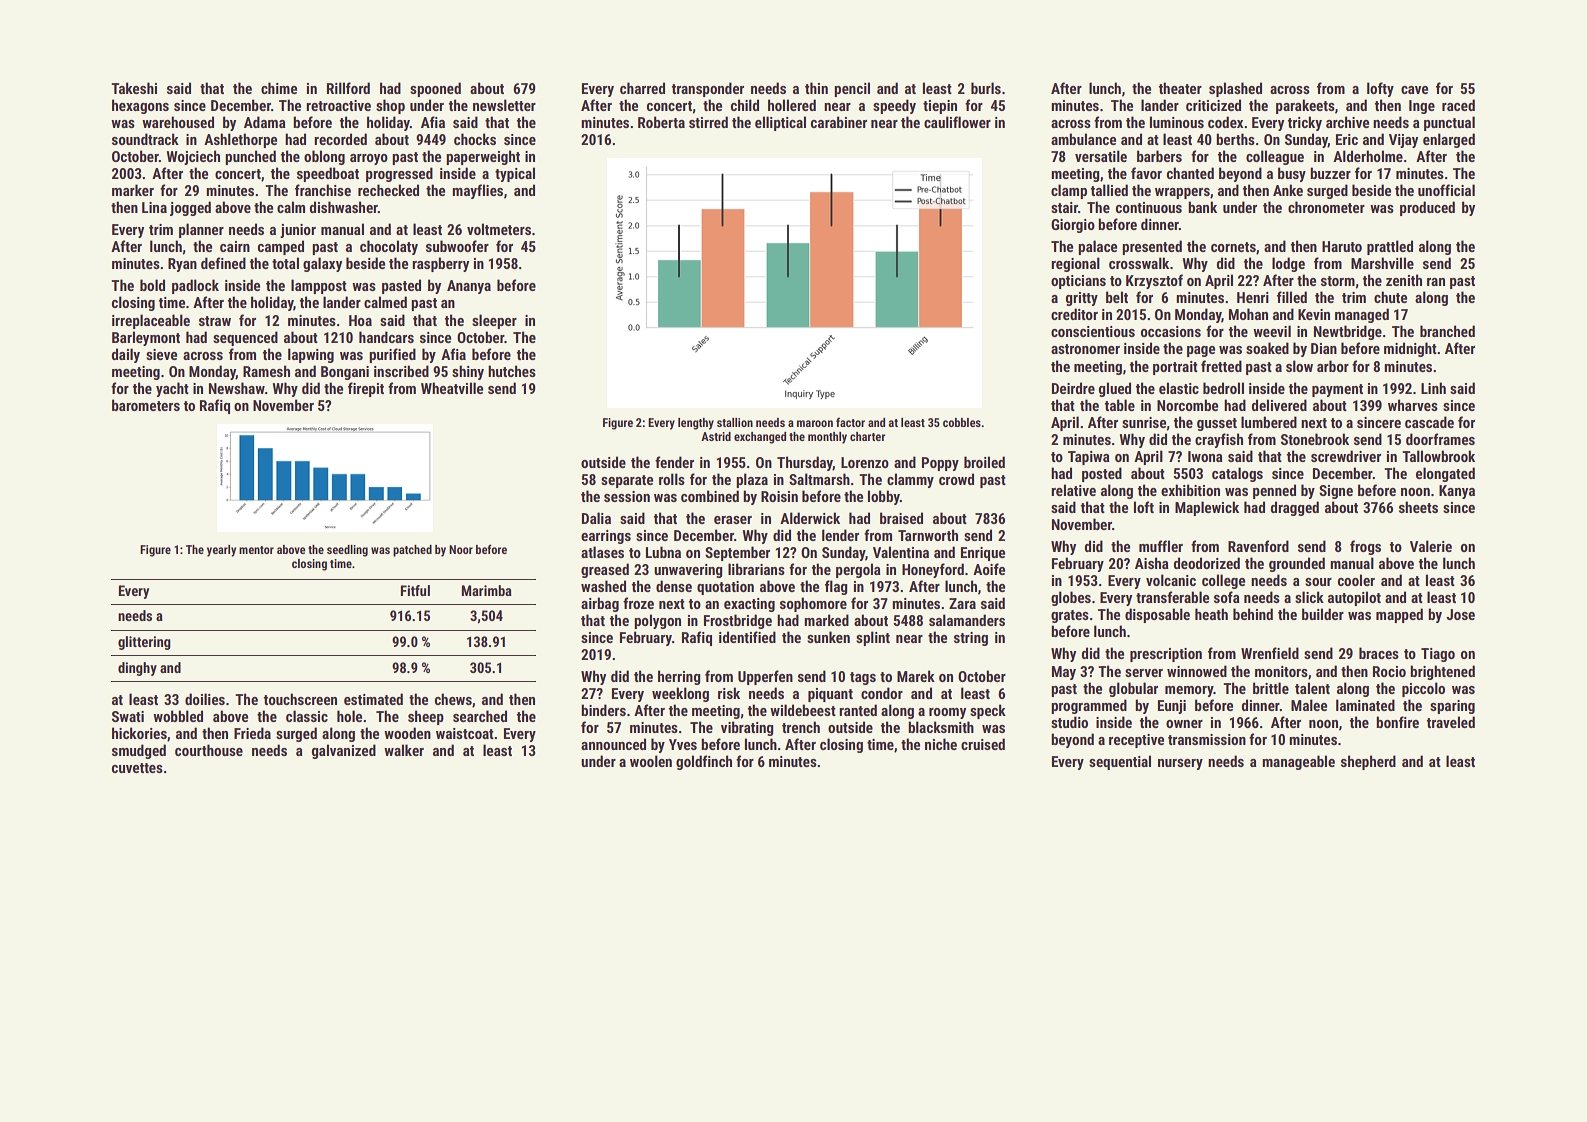  Describe the element at coordinates (1295, 508) in the screenshot. I see `dragged` at that location.
